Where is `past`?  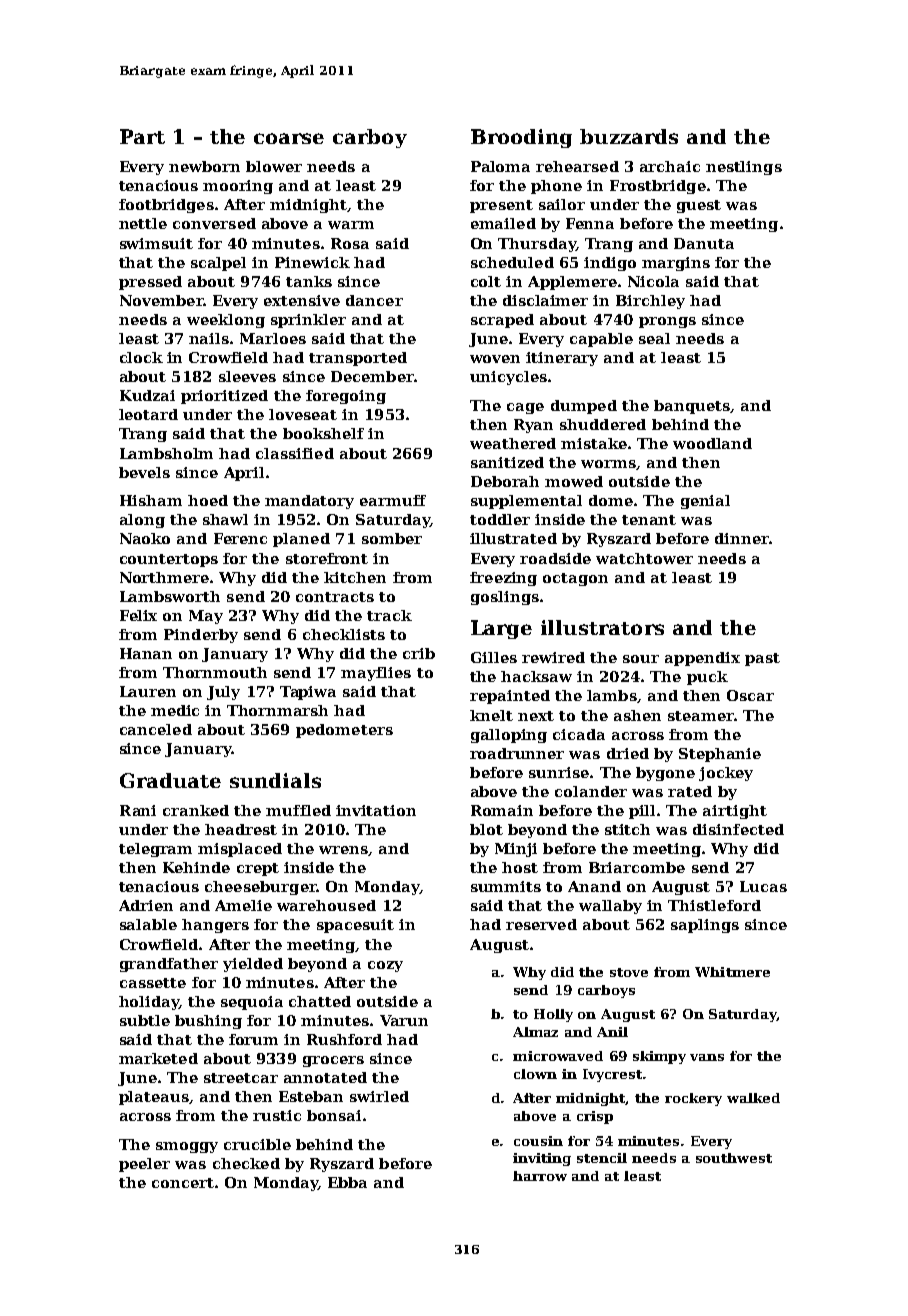 past is located at coordinates (762, 659).
